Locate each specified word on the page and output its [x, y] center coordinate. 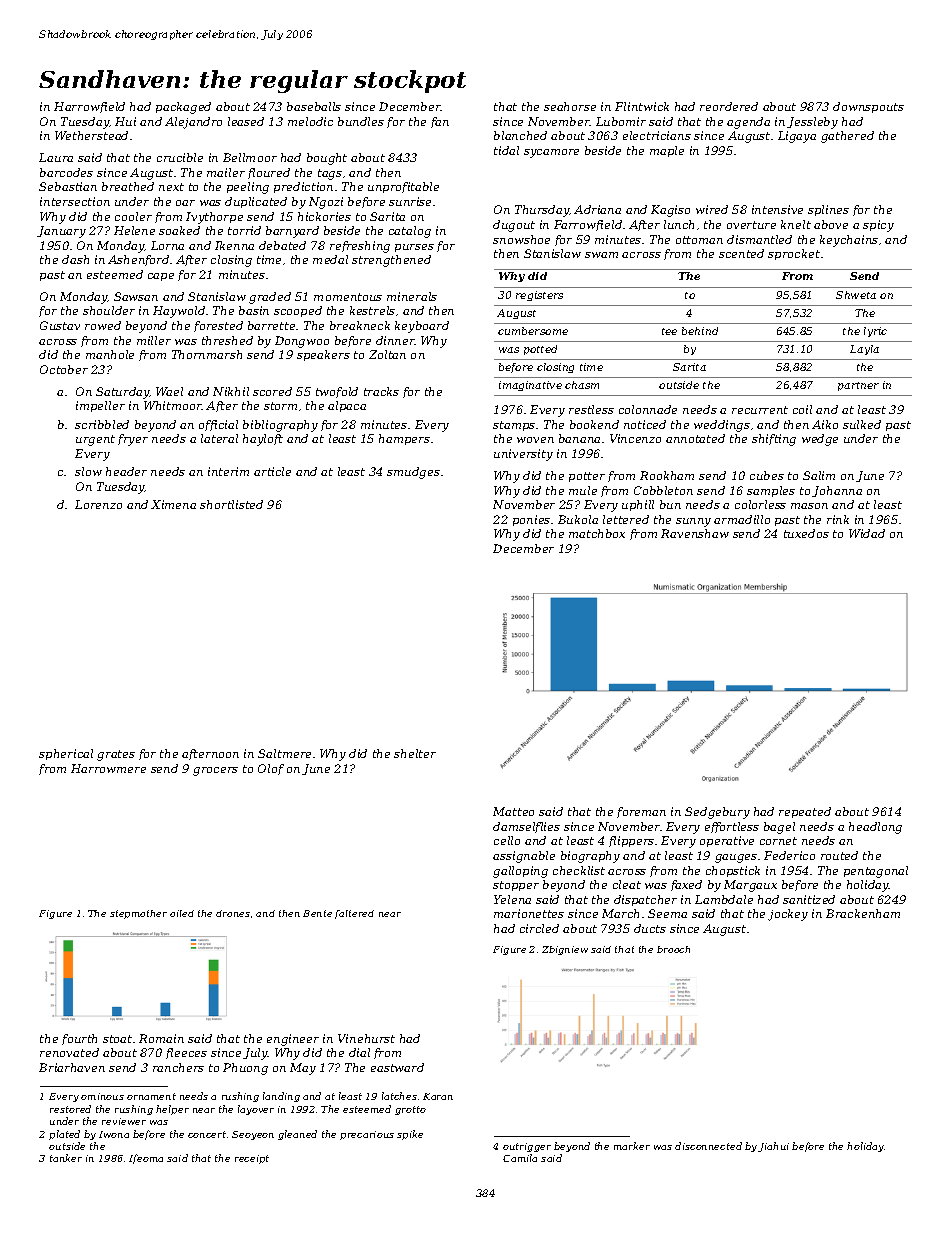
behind [700, 331]
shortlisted [231, 504]
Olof [271, 769]
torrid [244, 230]
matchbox [597, 533]
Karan [438, 1096]
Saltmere [284, 753]
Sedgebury [717, 813]
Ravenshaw [695, 533]
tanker [66, 1158]
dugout [514, 226]
